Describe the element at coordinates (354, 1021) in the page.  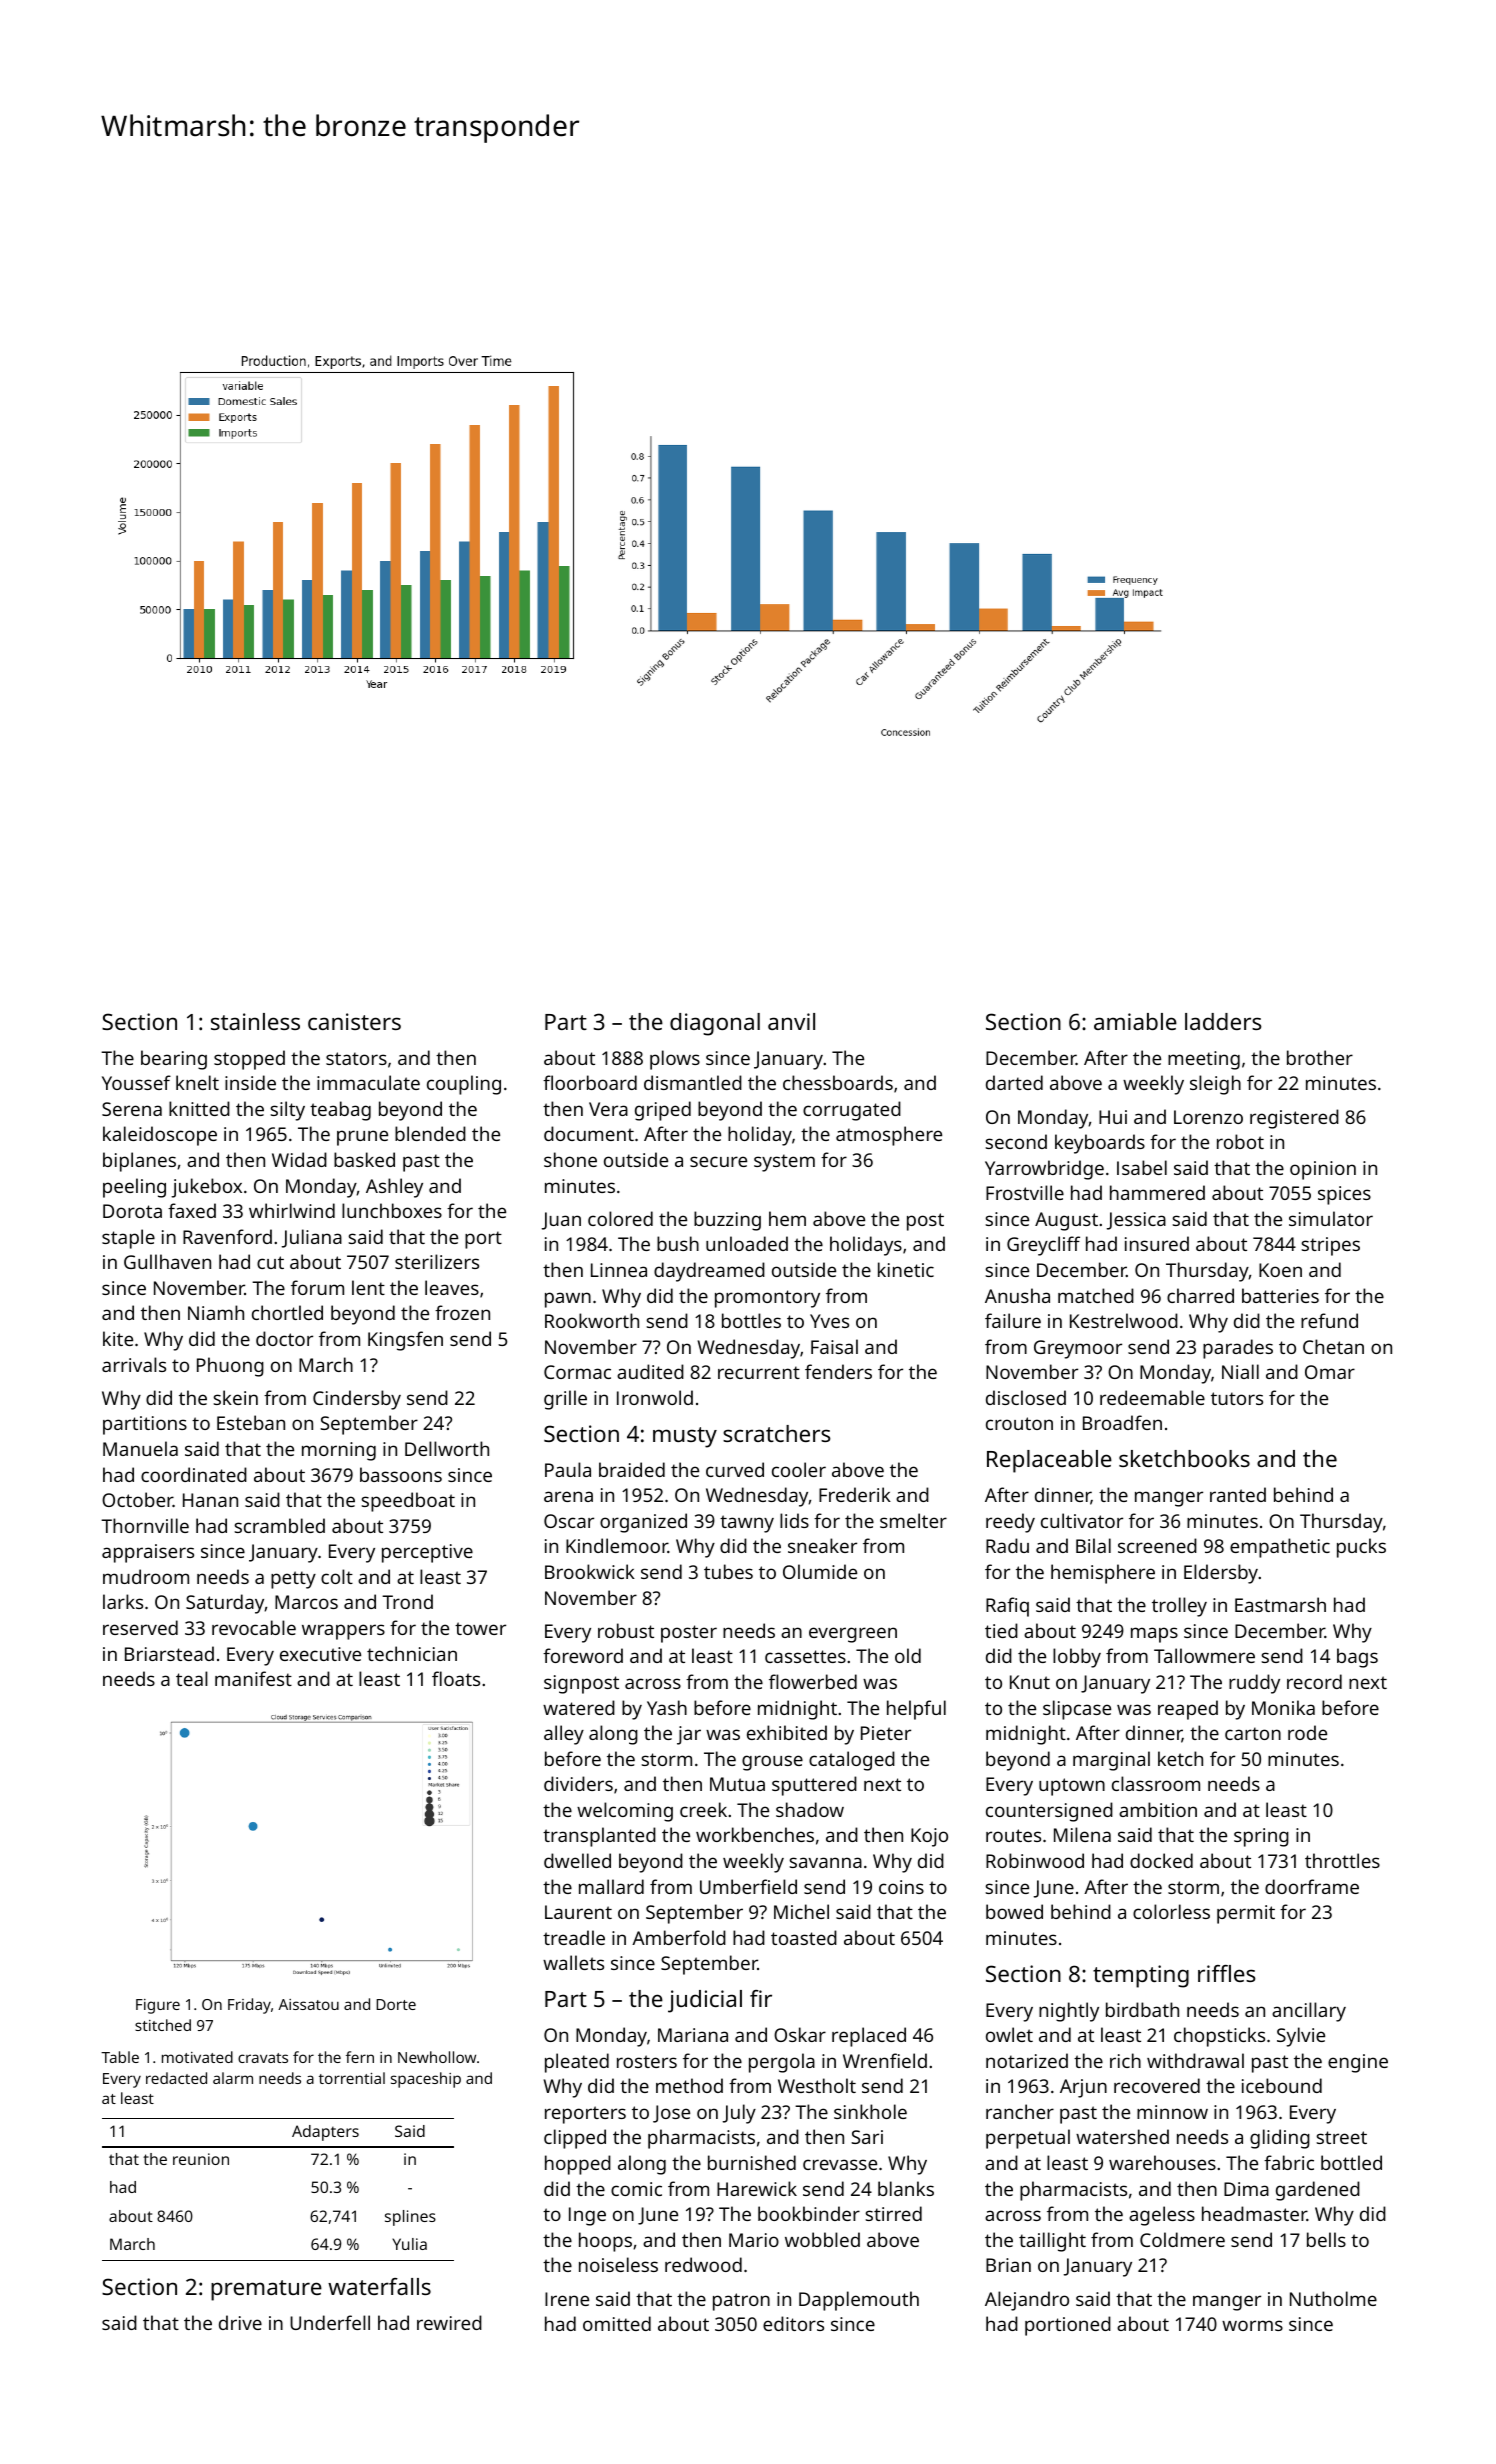
I see `canisters` at that location.
